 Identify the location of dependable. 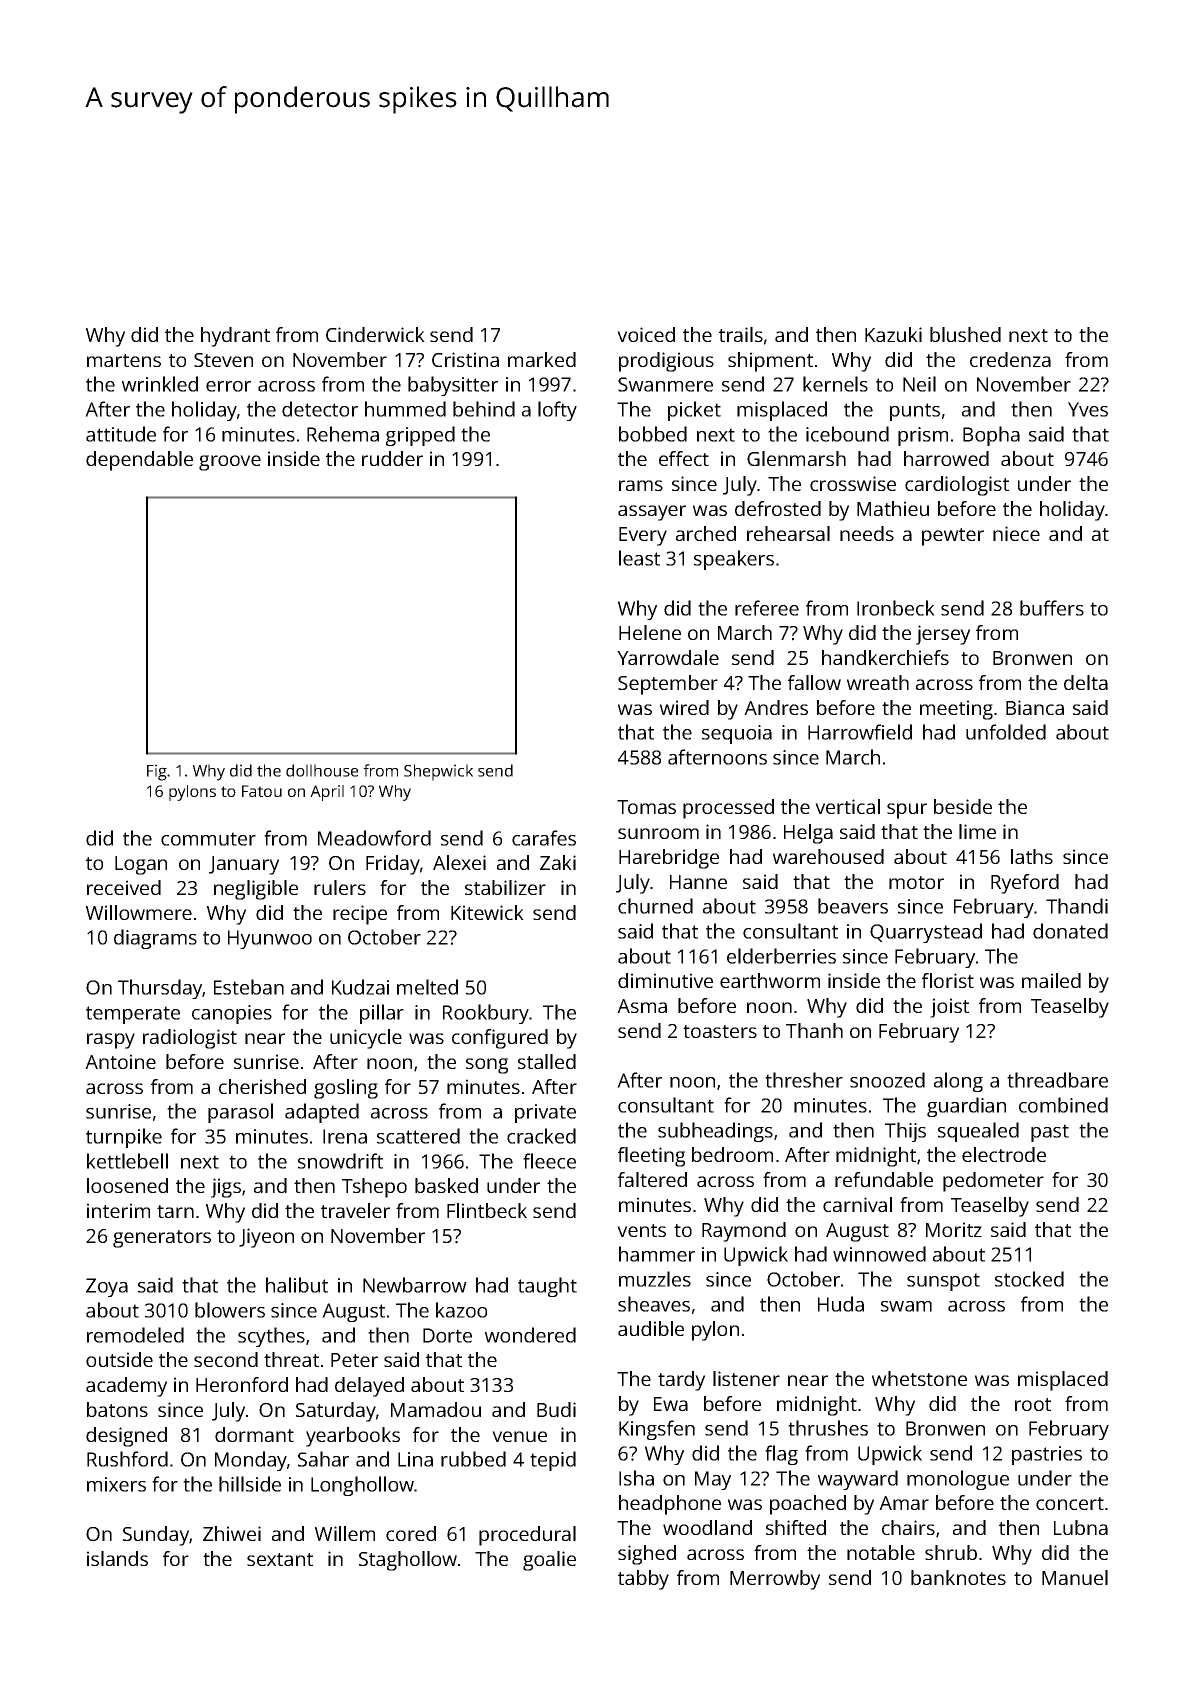
(139, 461).
